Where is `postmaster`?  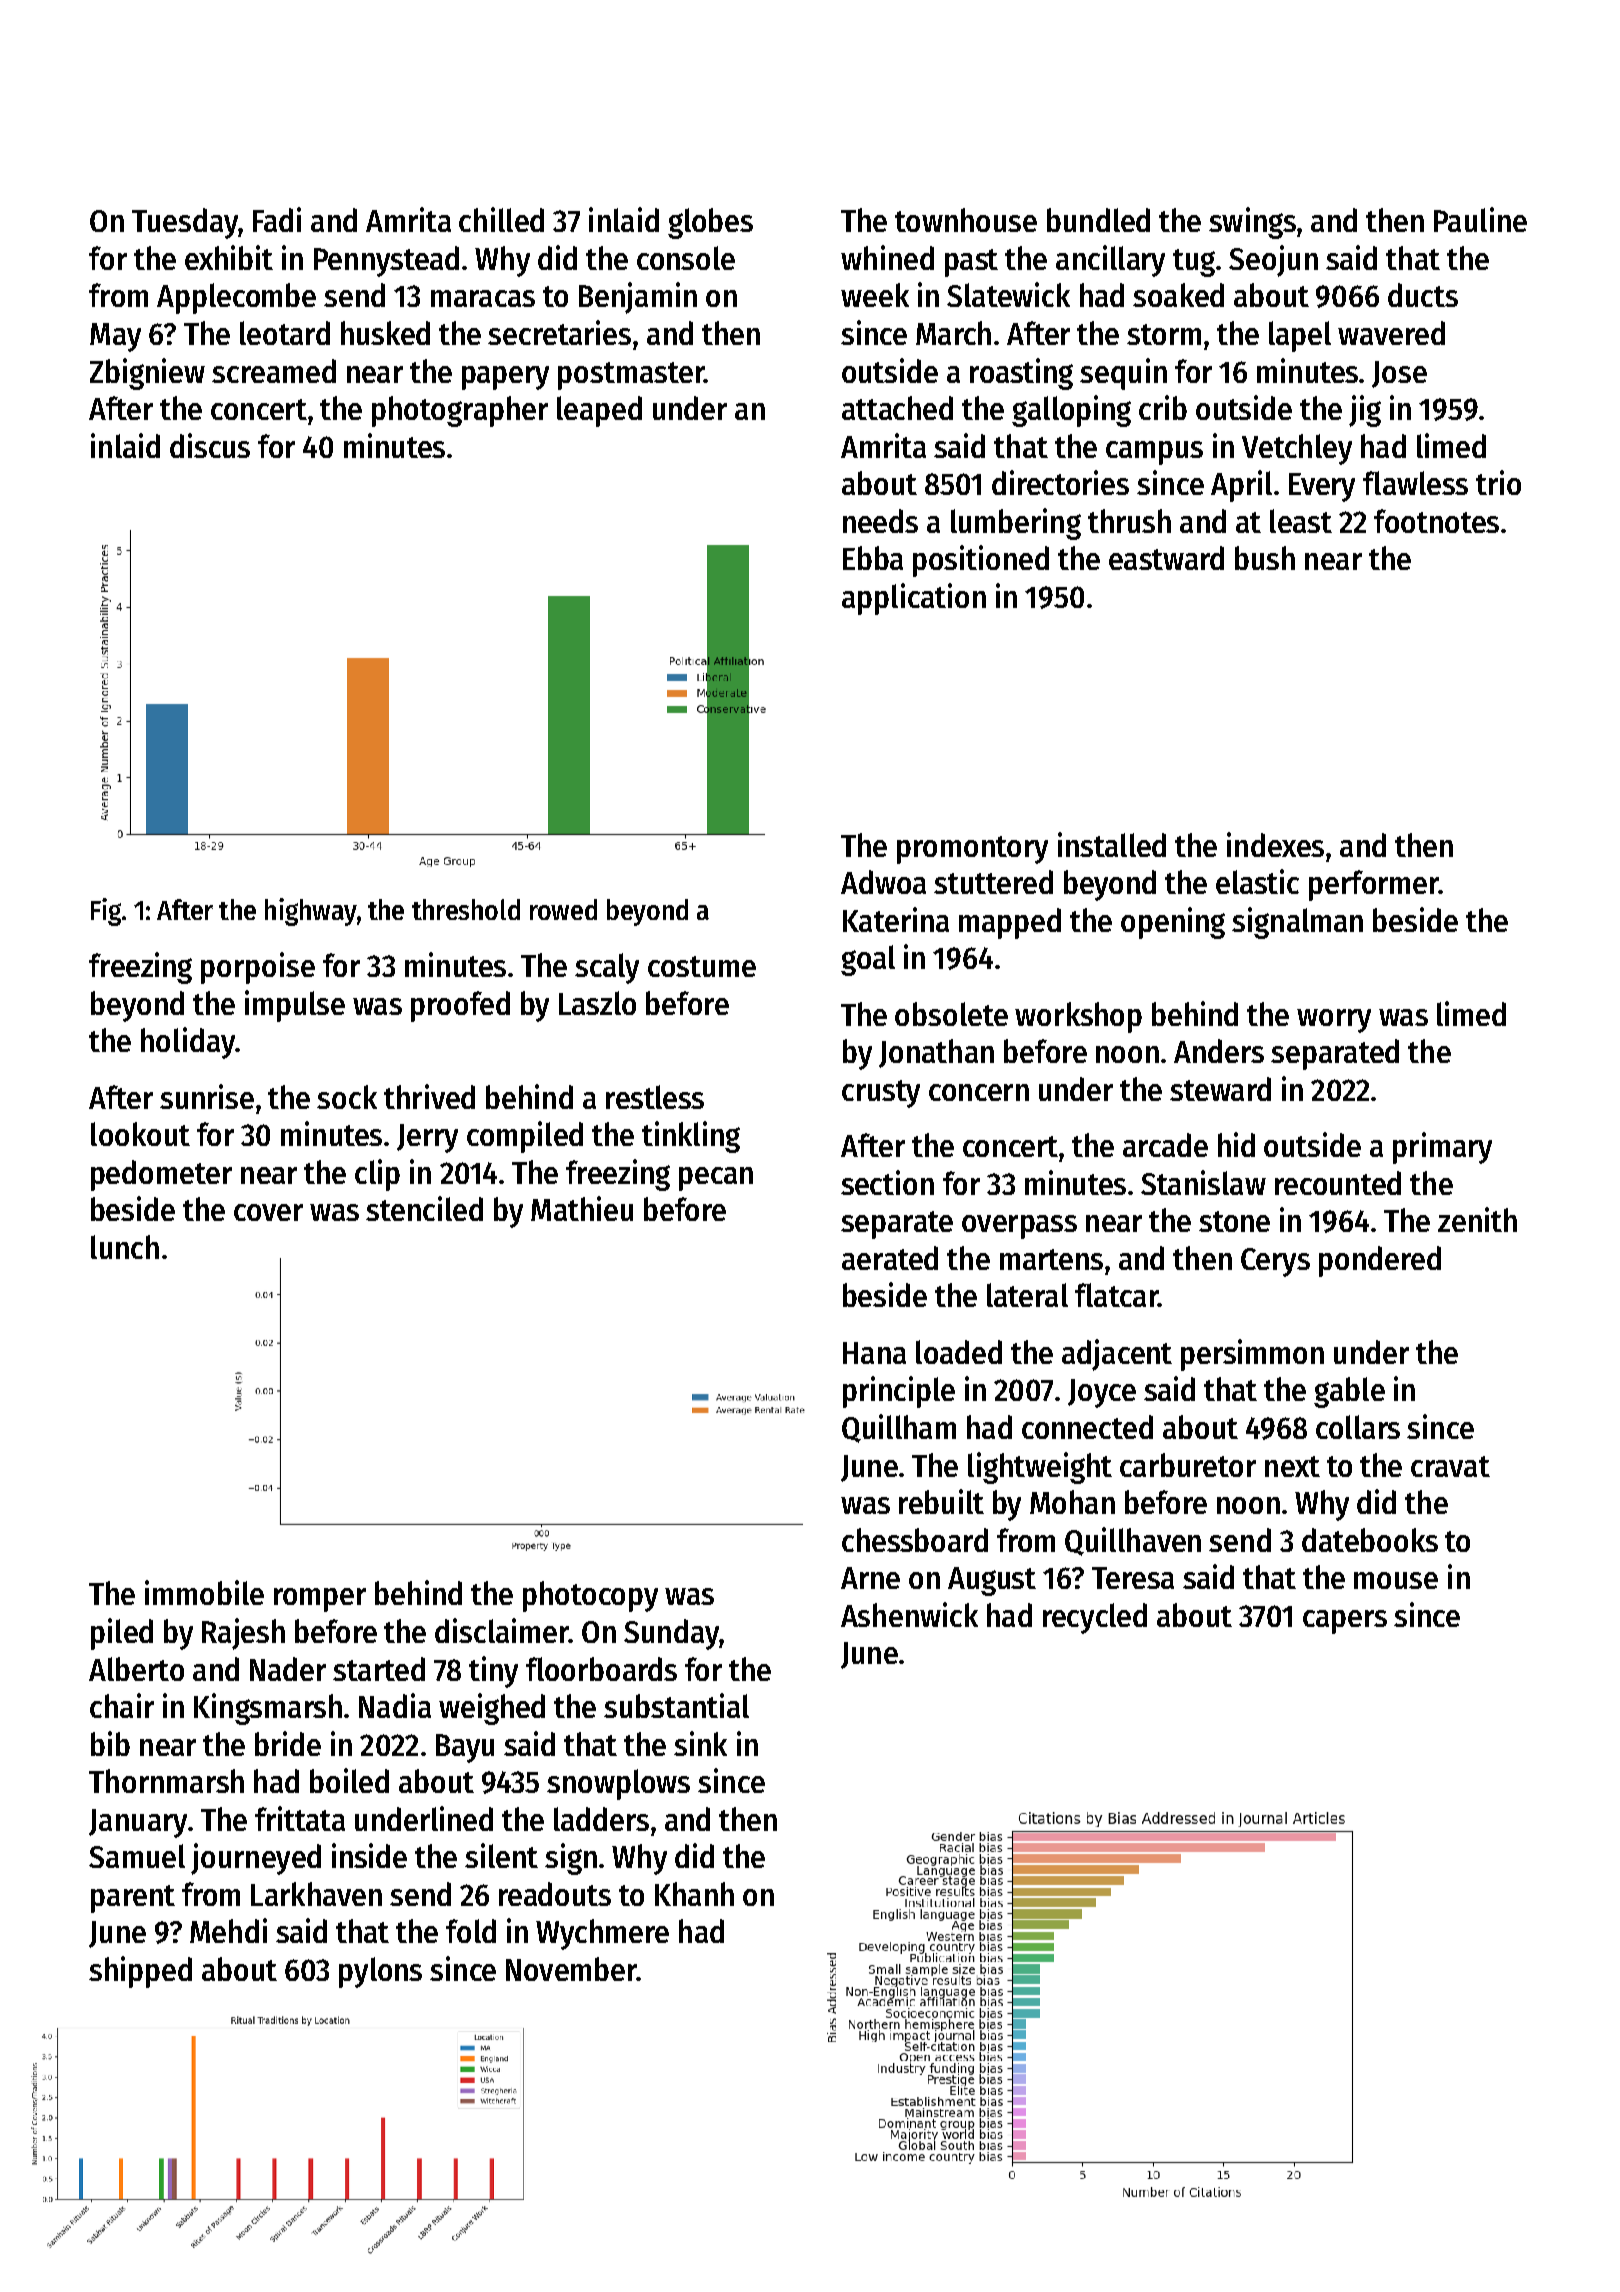 postmaster is located at coordinates (631, 376).
